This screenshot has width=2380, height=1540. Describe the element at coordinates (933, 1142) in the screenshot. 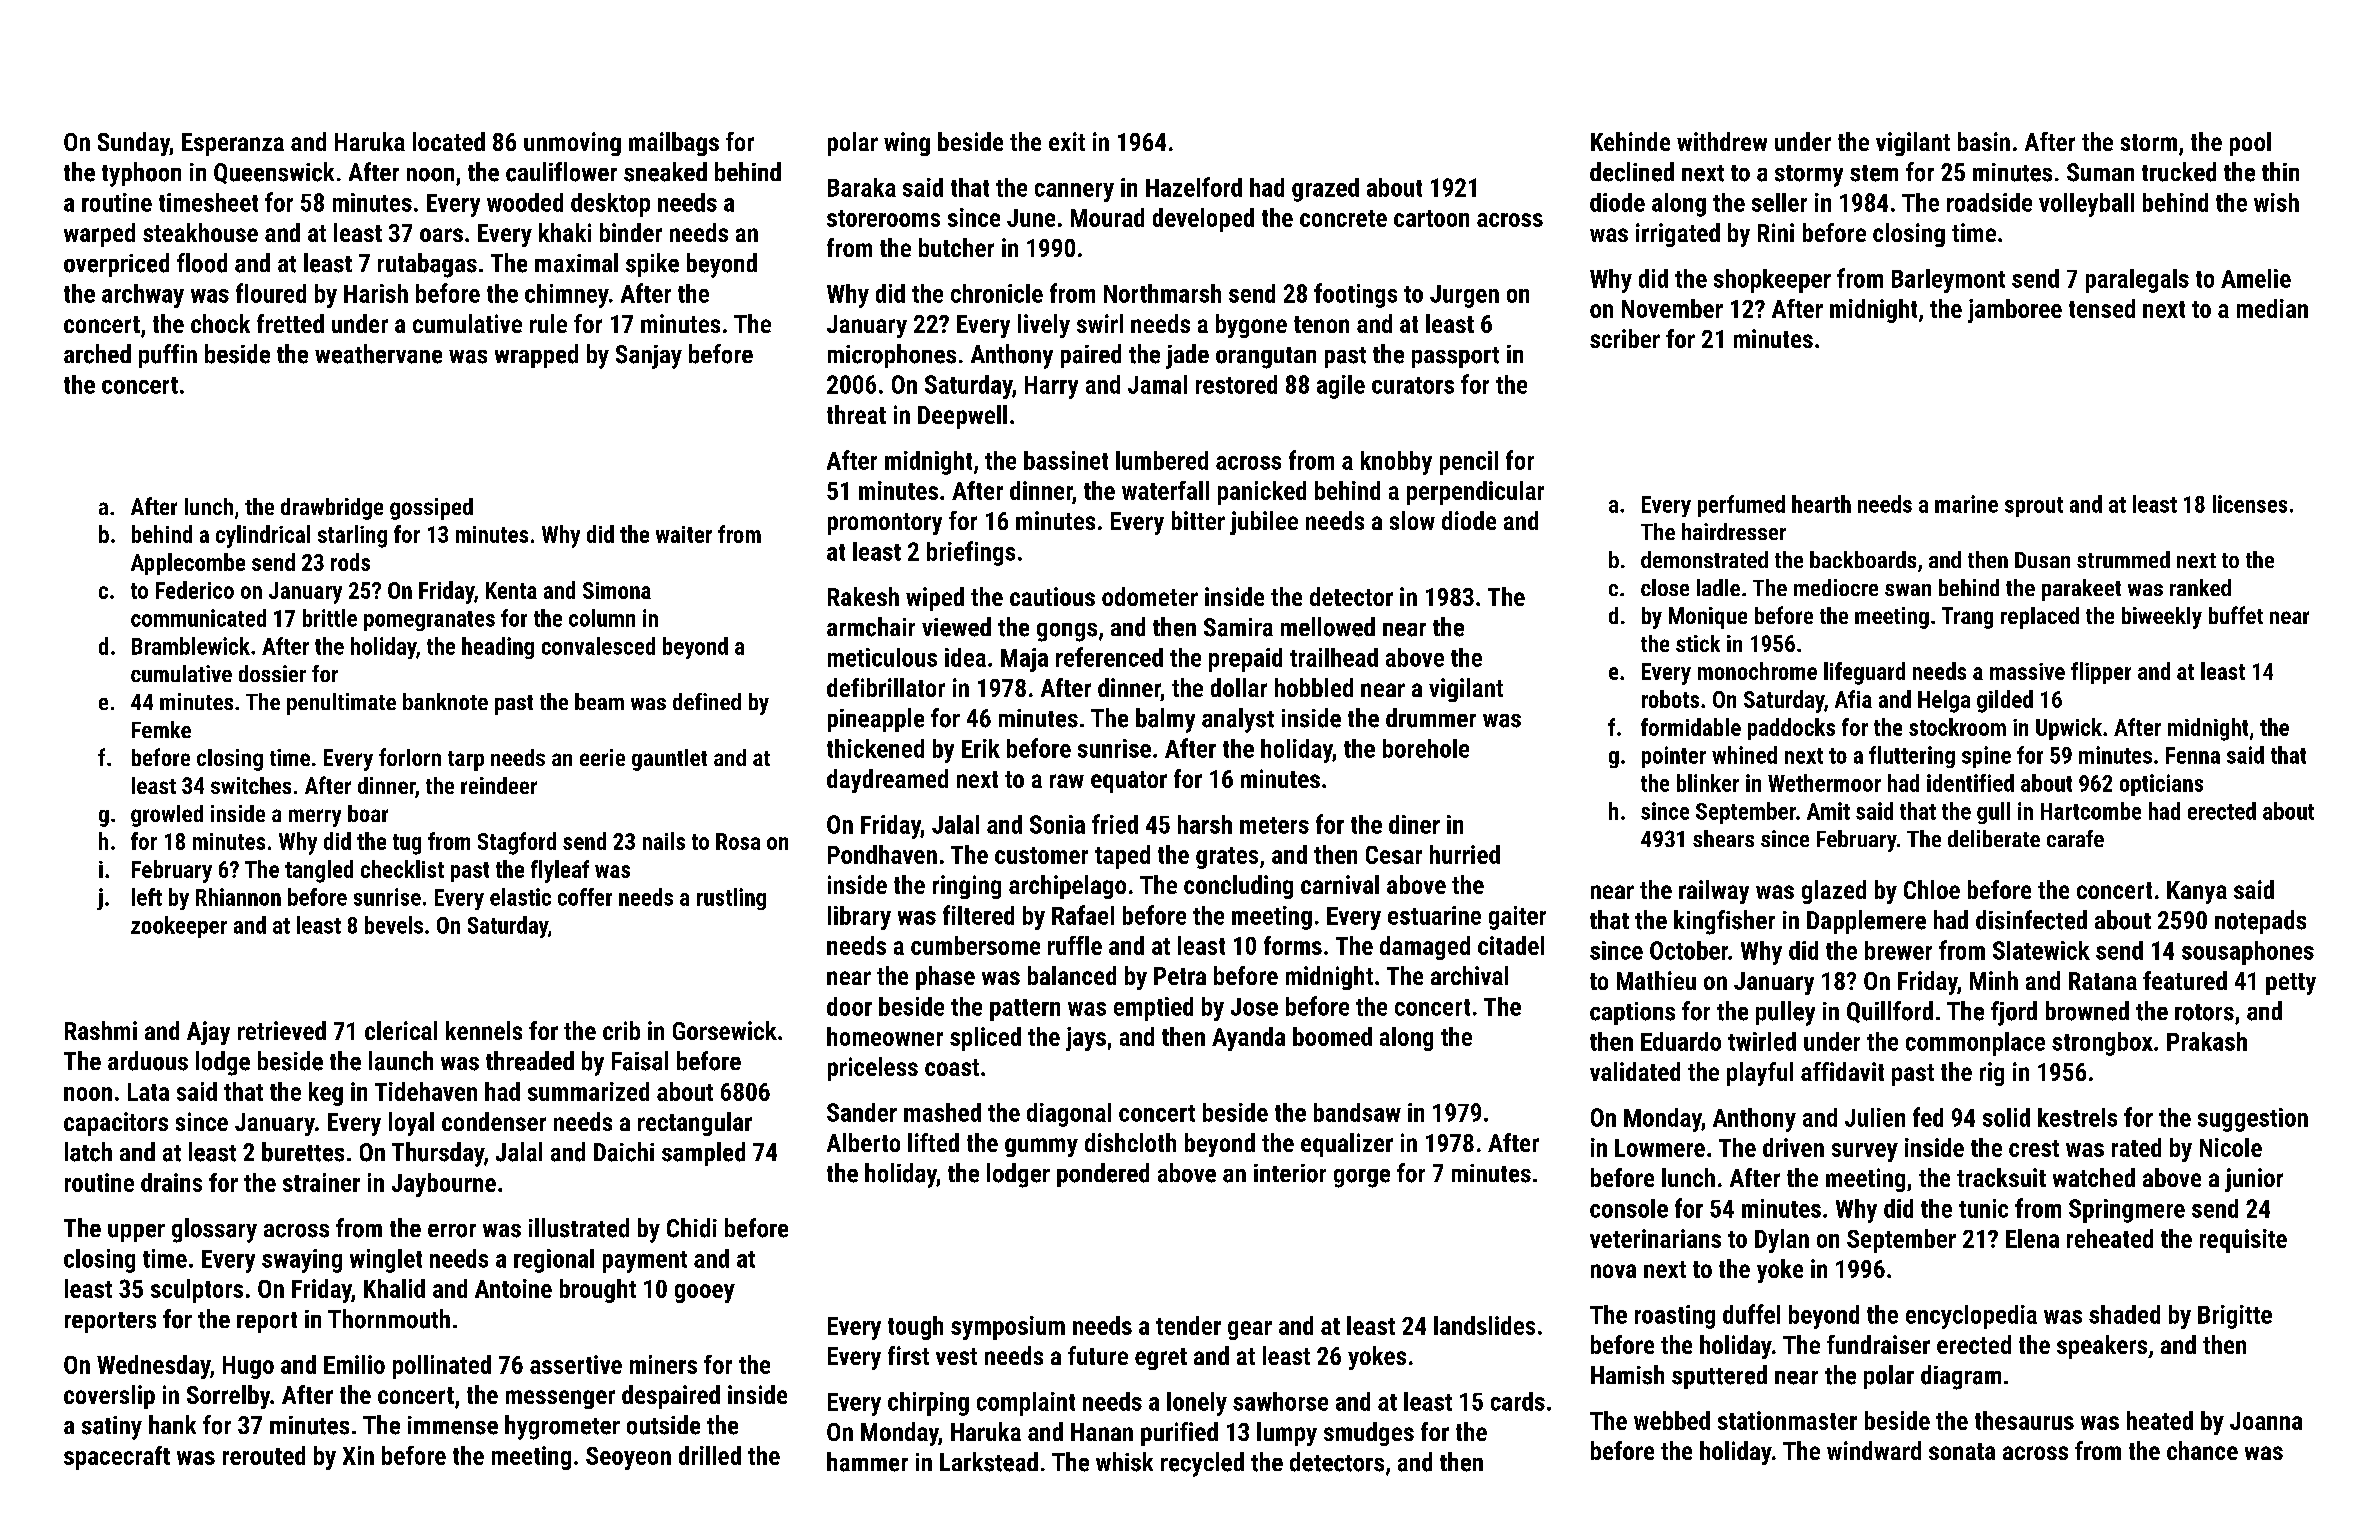

I see `lifted` at that location.
